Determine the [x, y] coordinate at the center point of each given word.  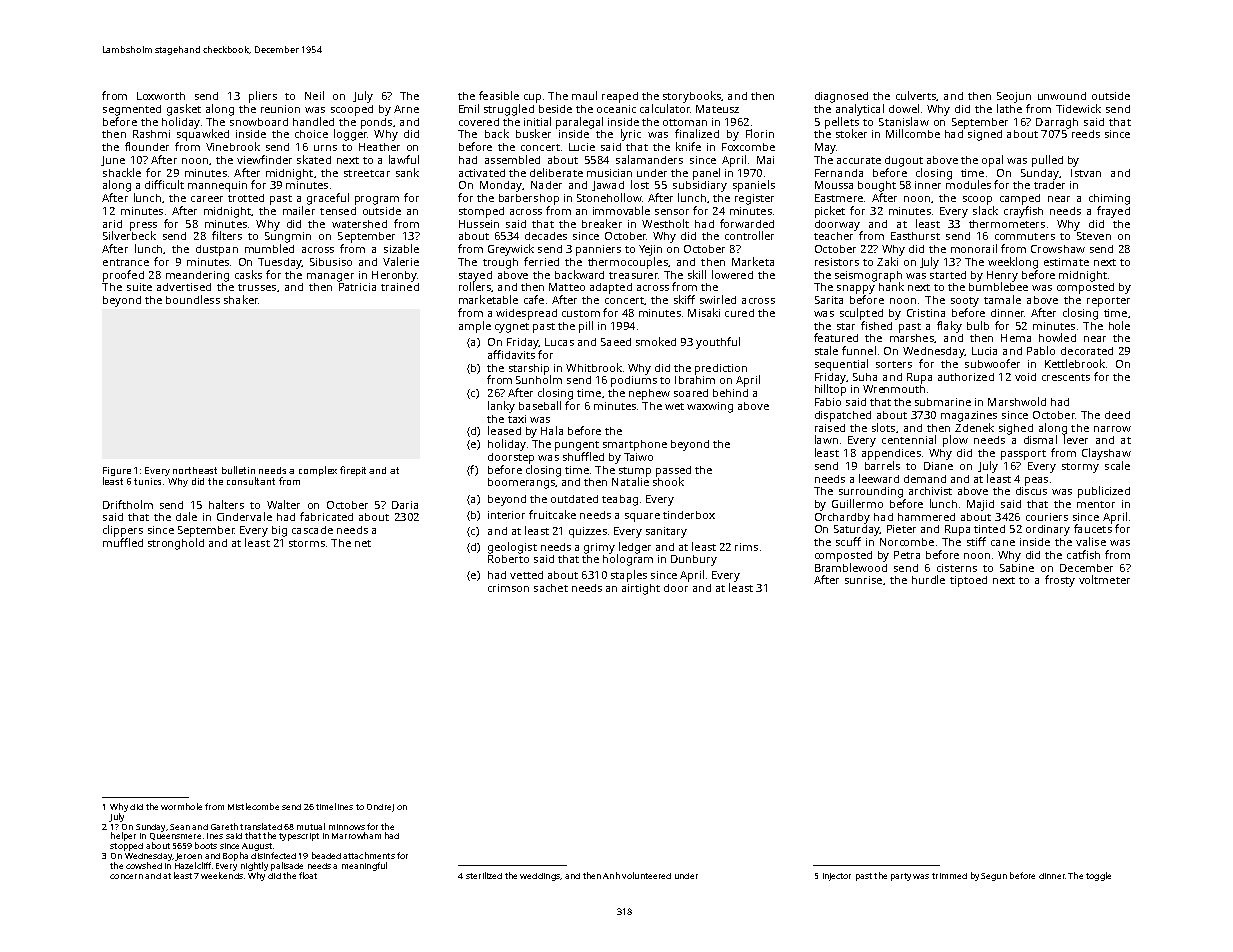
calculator [665, 108]
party [901, 877]
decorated [1087, 351]
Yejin [650, 250]
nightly [254, 866]
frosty [1060, 581]
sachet [551, 588]
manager [330, 277]
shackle [122, 172]
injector [837, 877]
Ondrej [380, 808]
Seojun [1014, 97]
